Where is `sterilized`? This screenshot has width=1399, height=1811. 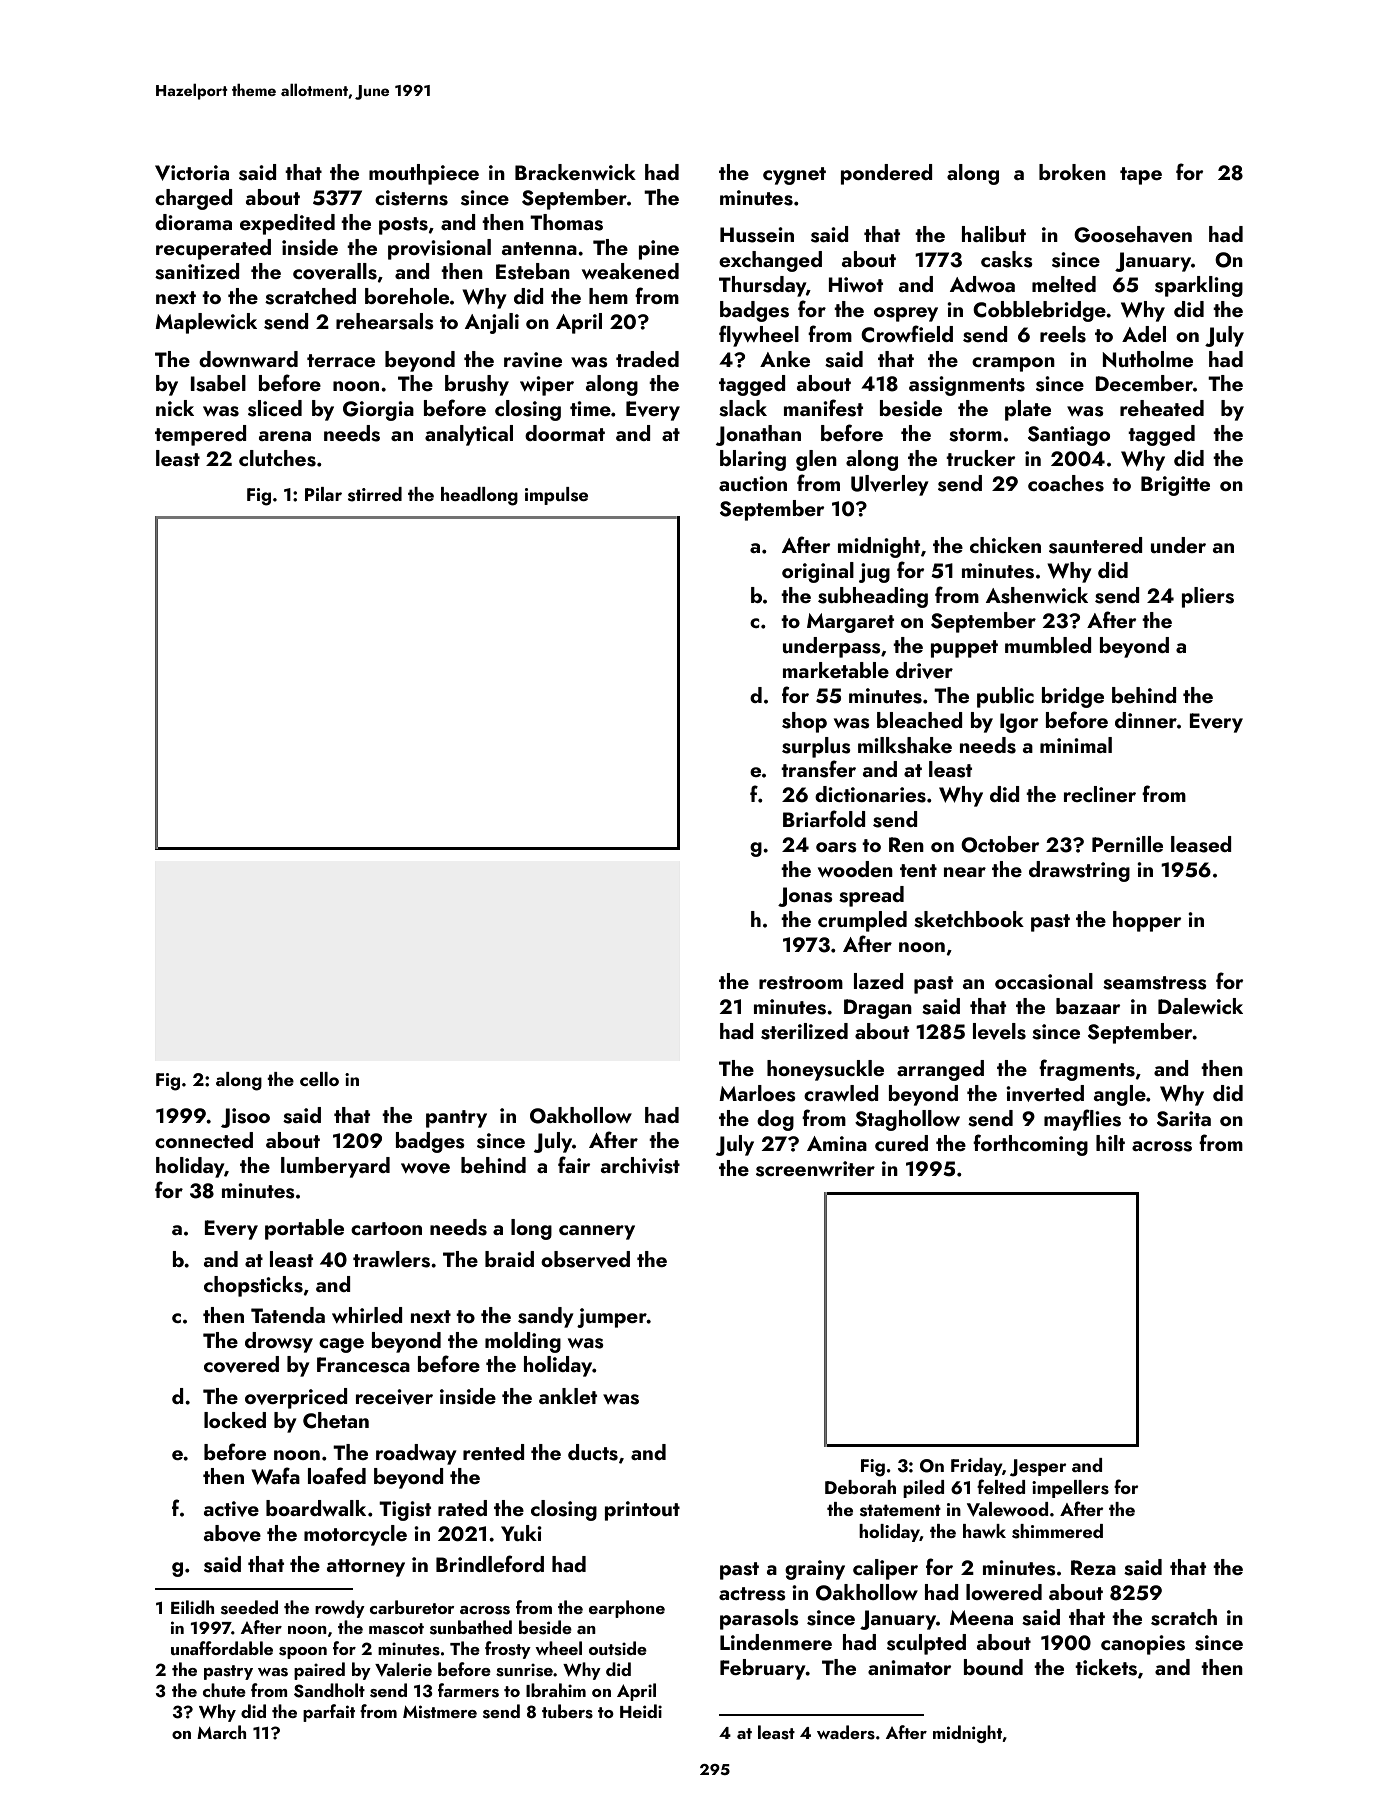
sterilized is located at coordinates (804, 1031).
